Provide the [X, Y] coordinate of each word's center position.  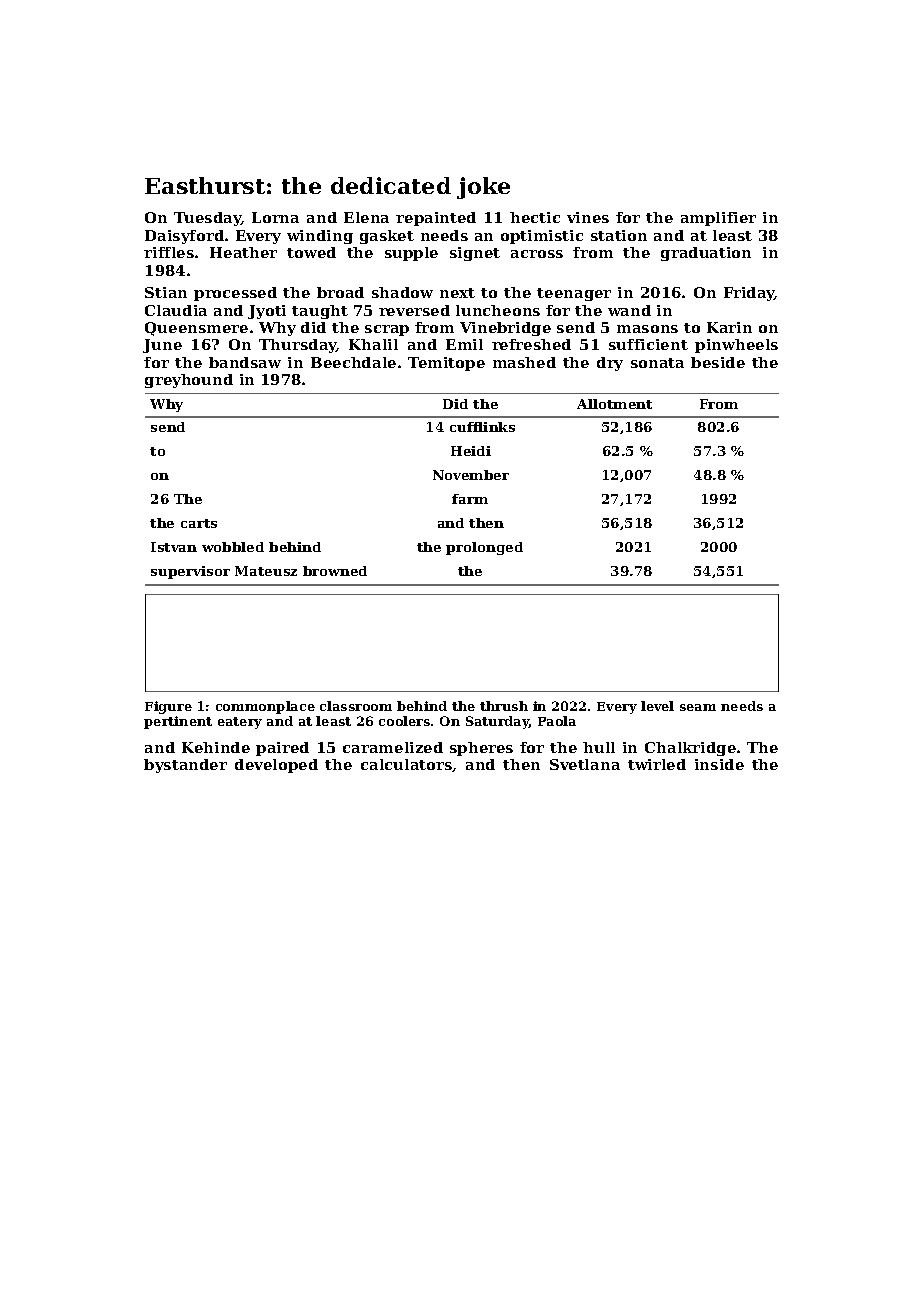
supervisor [190, 572]
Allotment [614, 404]
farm [470, 499]
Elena [366, 217]
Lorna [275, 217]
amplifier [718, 219]
